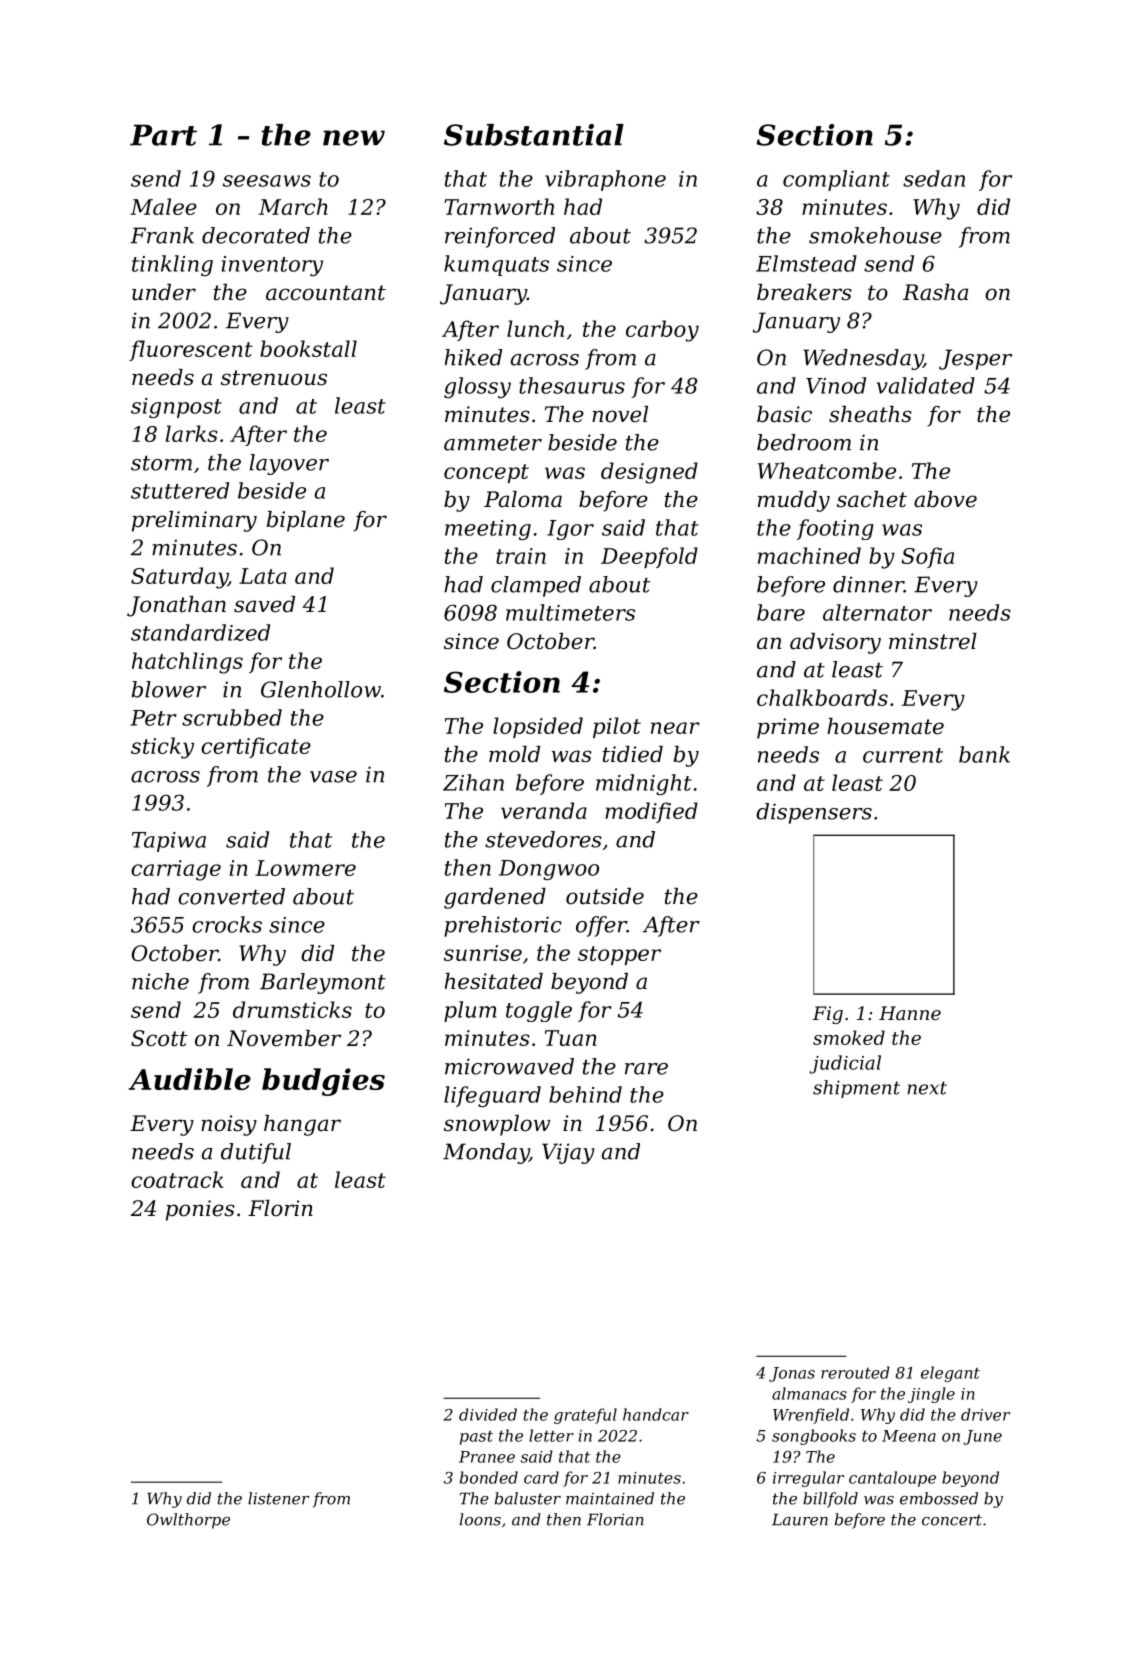  I want to click on saved, so click(264, 604).
